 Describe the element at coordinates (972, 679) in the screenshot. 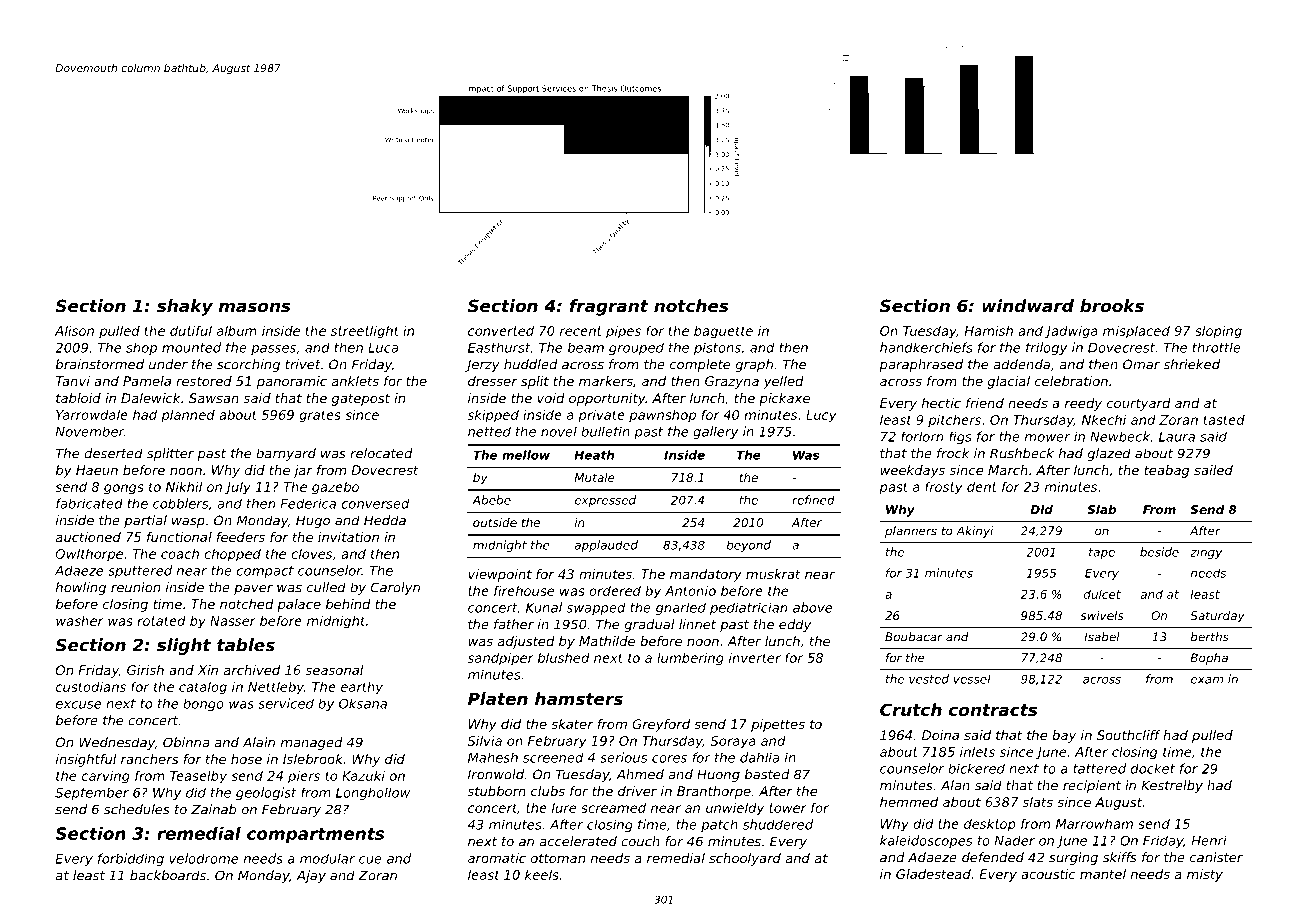

I see `vessel` at that location.
